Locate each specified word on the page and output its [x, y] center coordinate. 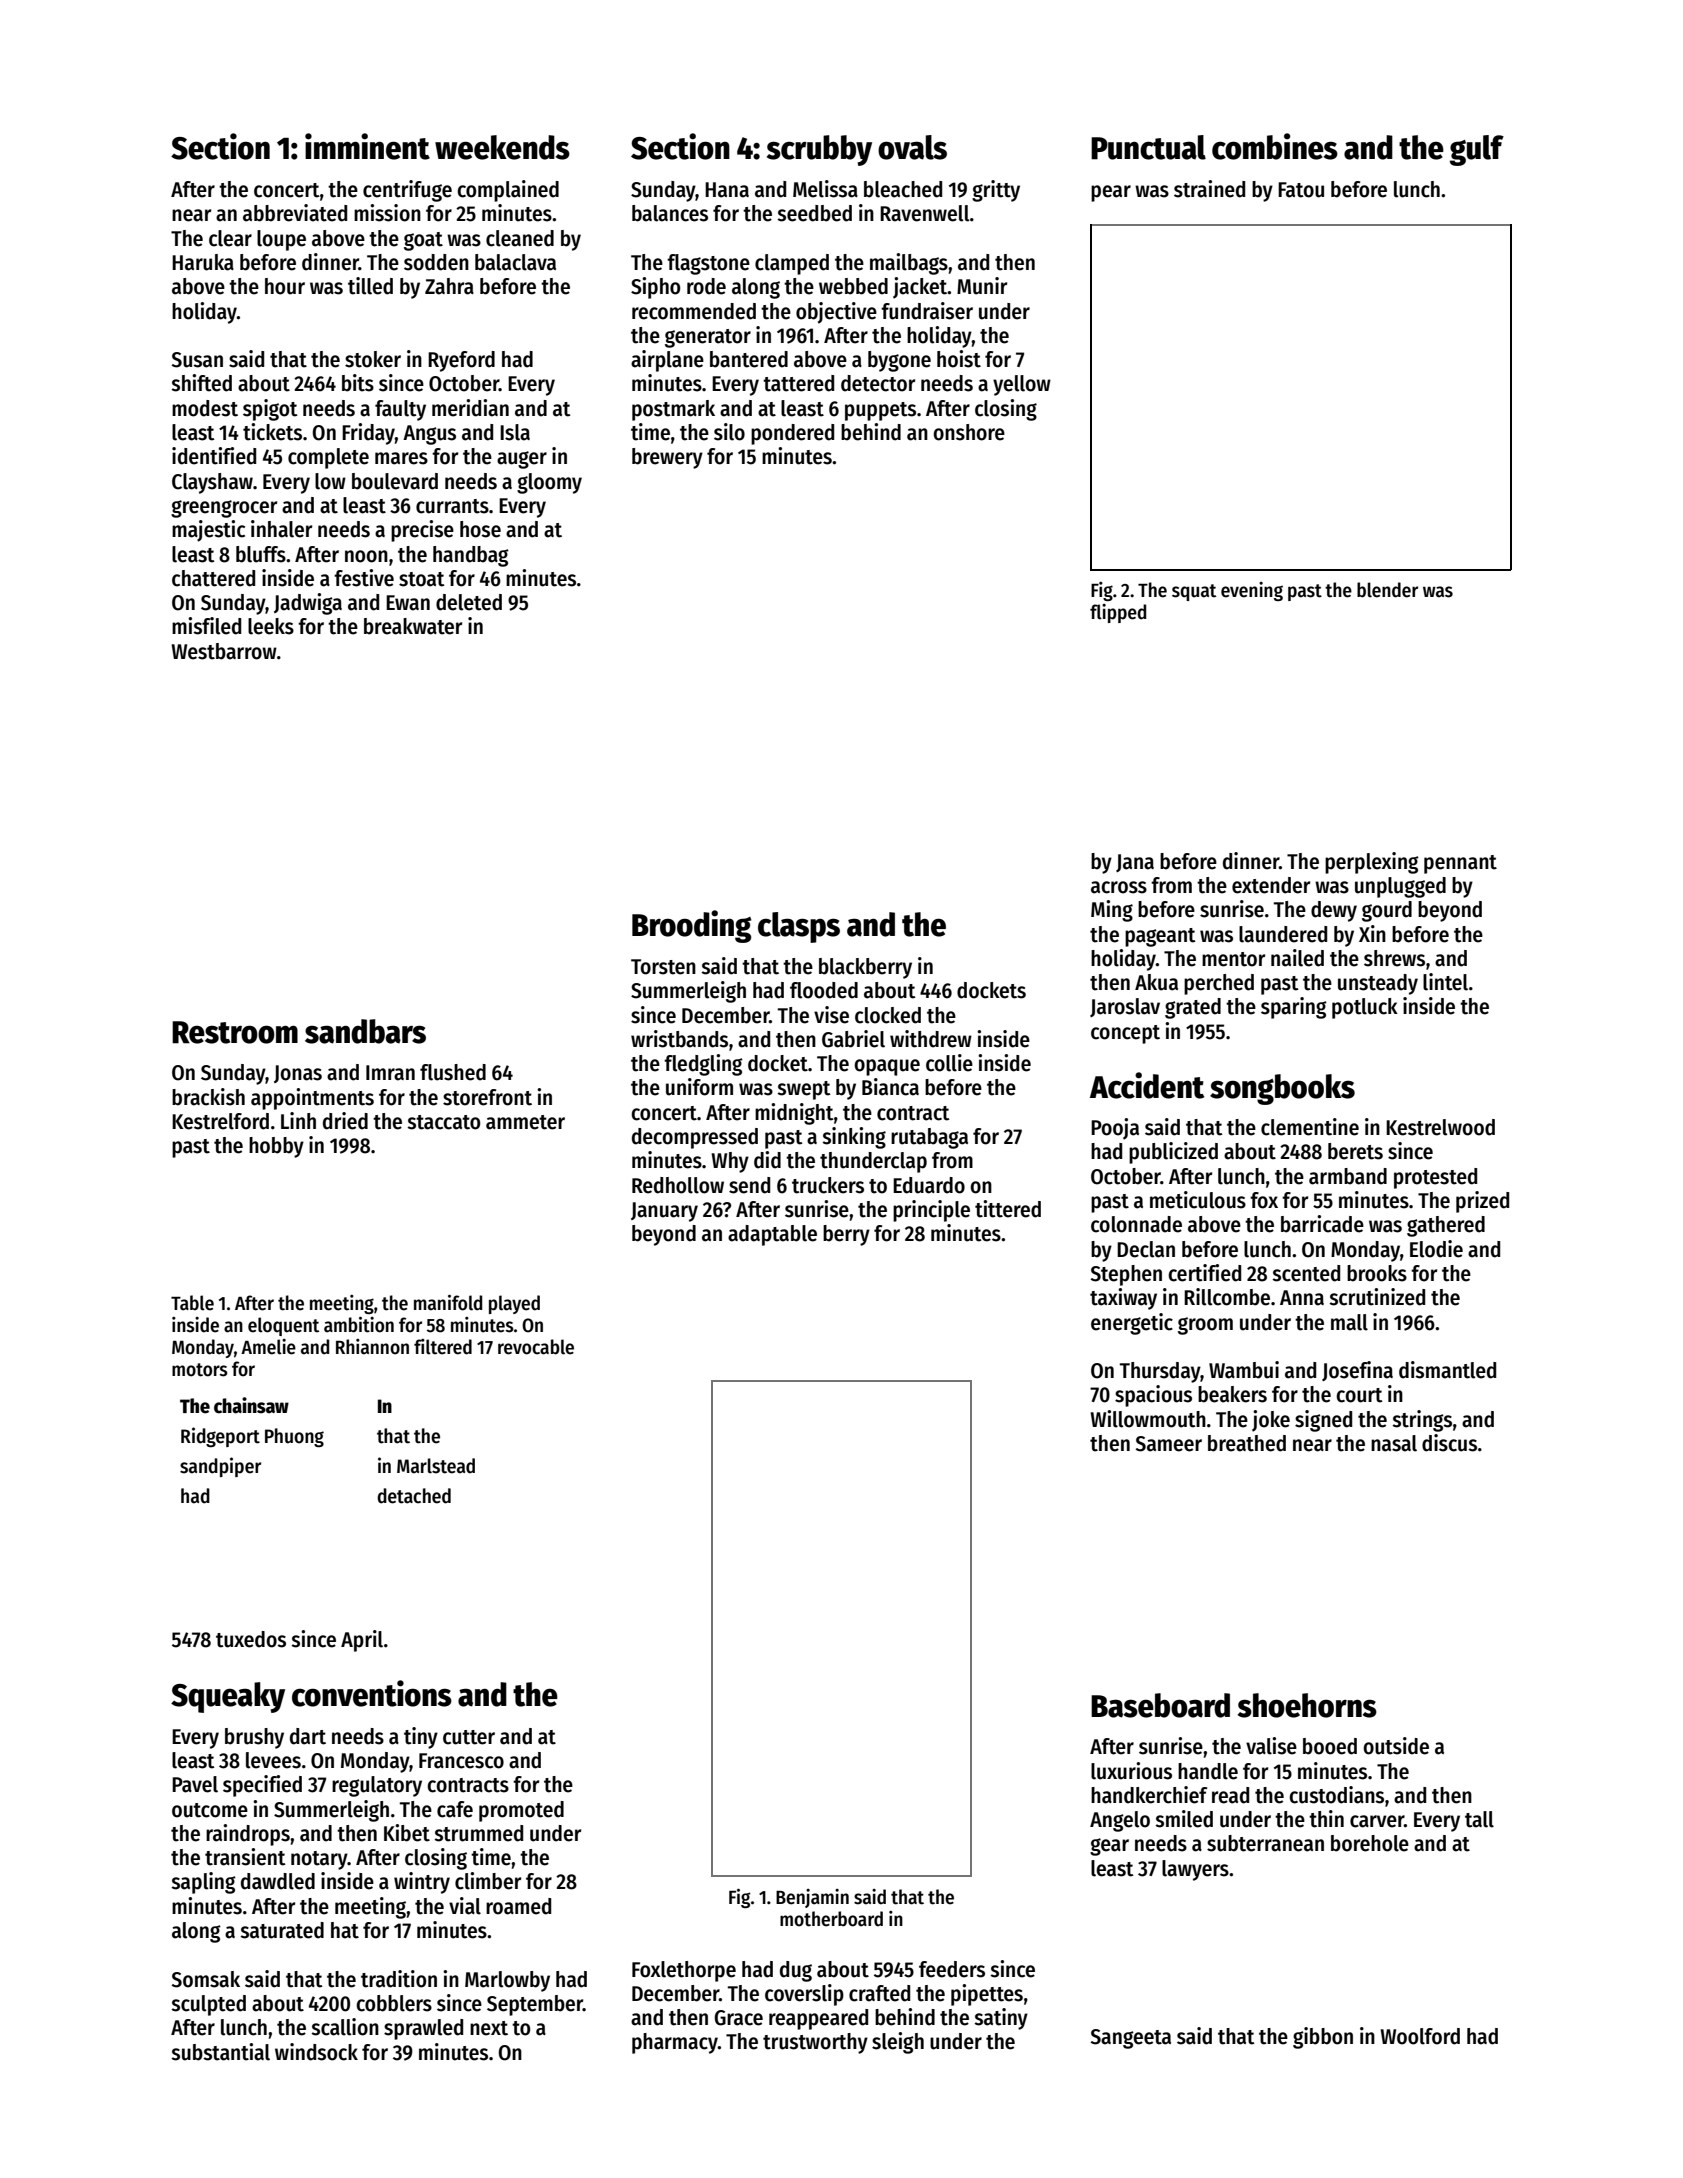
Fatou [1301, 190]
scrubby [819, 150]
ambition [359, 1324]
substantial [220, 2052]
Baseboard [1160, 1705]
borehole [1370, 1843]
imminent [367, 146]
